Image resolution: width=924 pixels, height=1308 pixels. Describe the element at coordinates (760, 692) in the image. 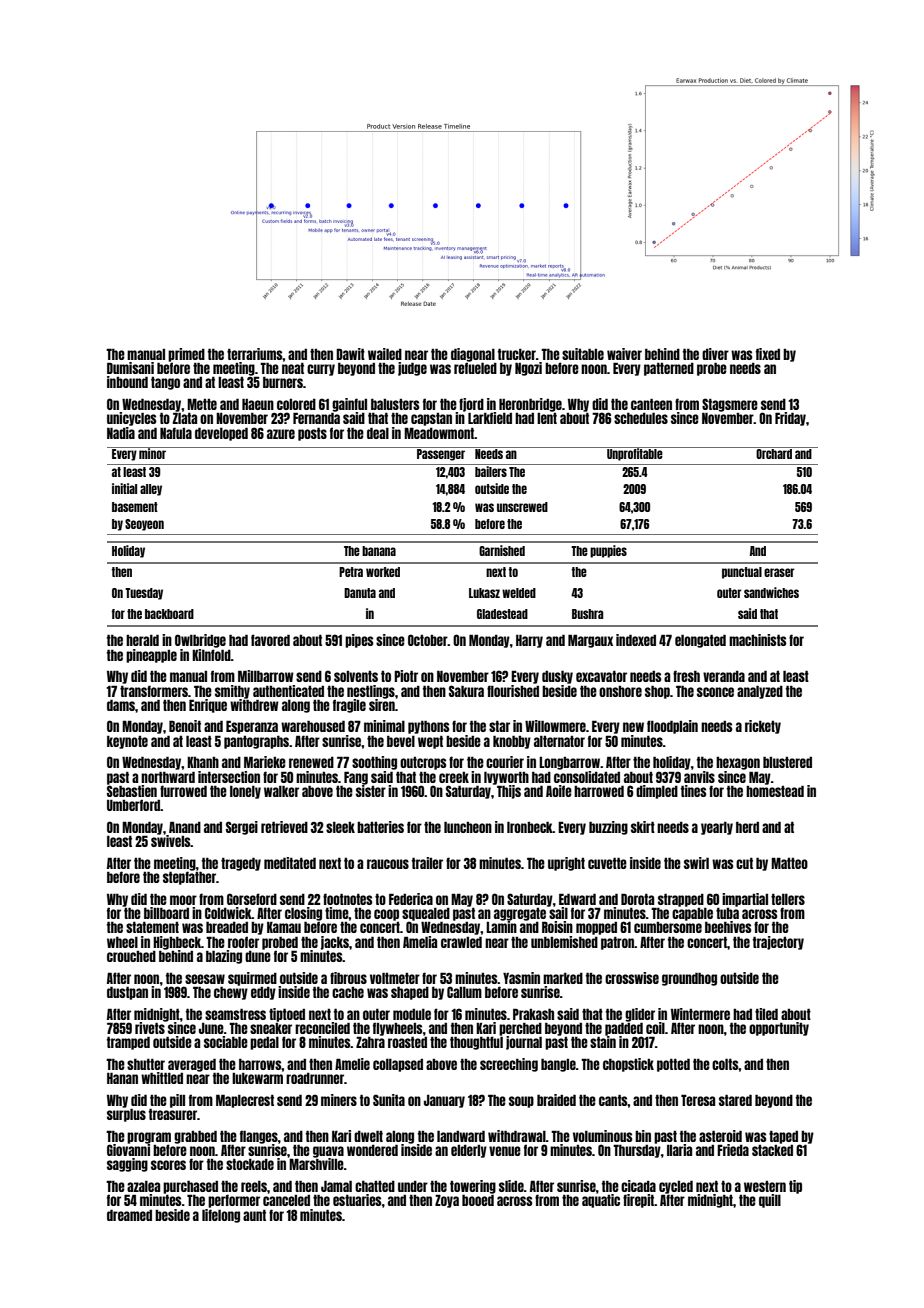

I see `analyzed` at that location.
